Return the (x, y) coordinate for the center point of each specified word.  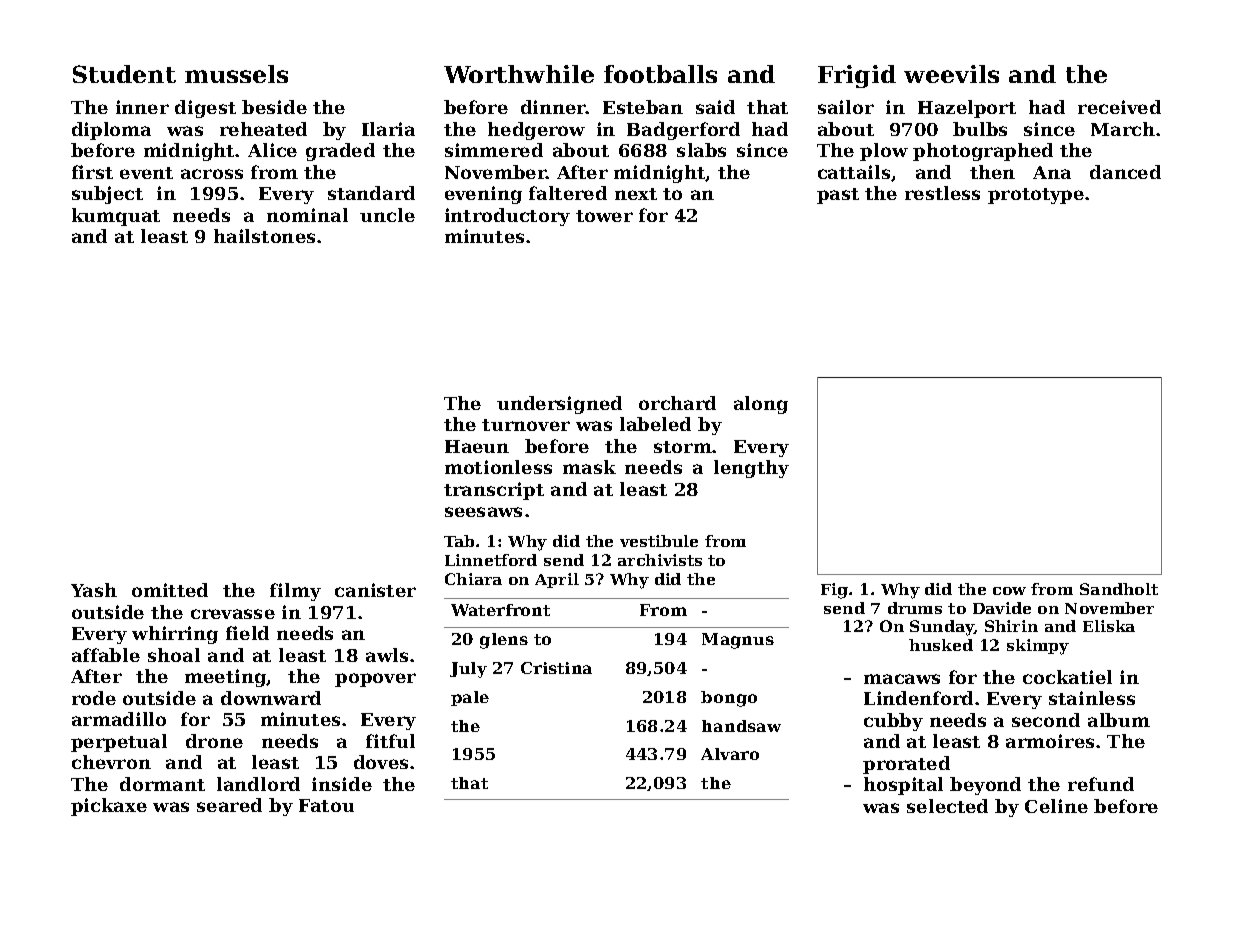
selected (947, 806)
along (761, 405)
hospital (903, 786)
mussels (236, 74)
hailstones (264, 236)
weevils (951, 74)
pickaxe (109, 807)
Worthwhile (519, 74)
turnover (526, 425)
